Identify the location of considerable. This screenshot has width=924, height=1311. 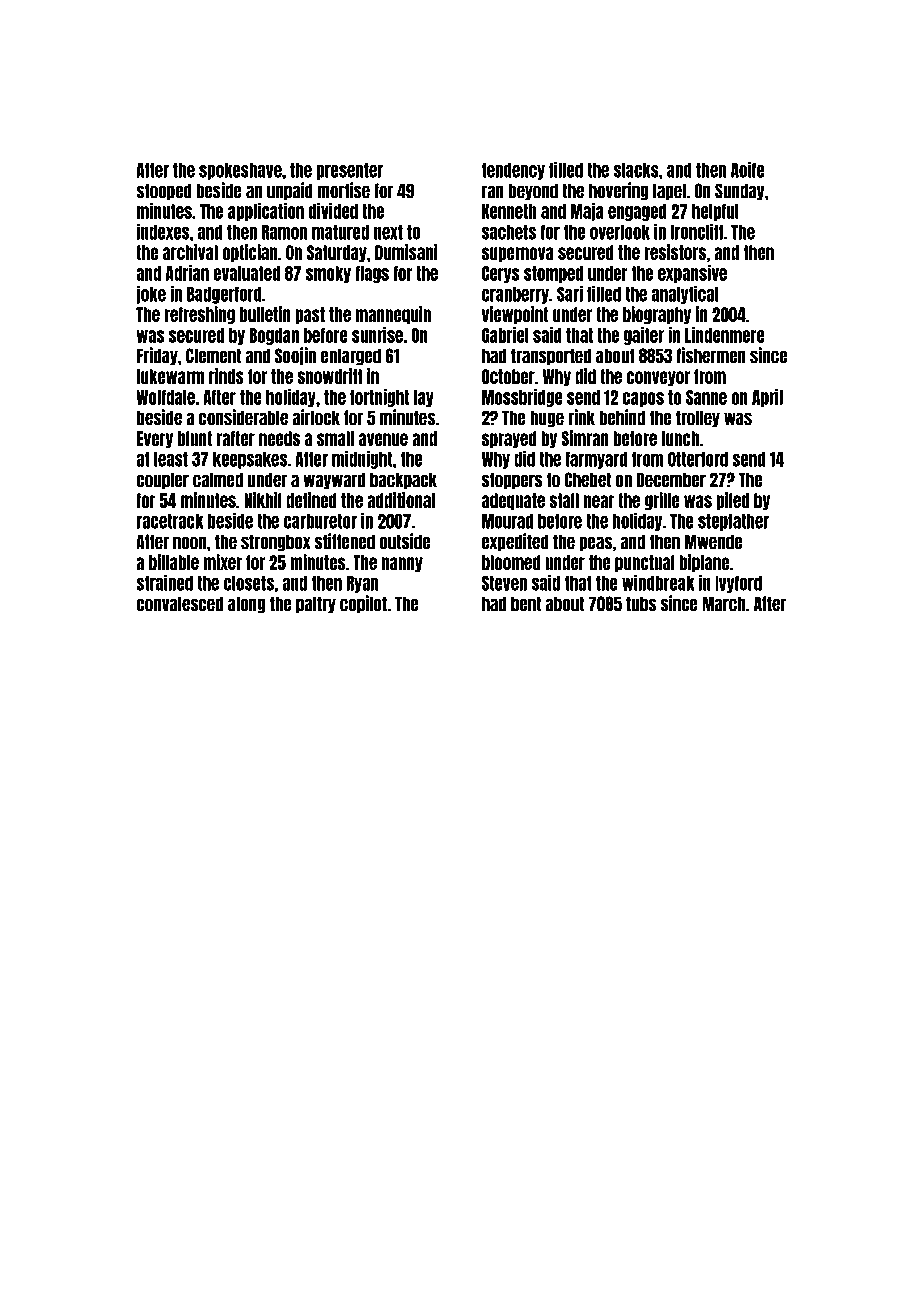
(243, 417).
